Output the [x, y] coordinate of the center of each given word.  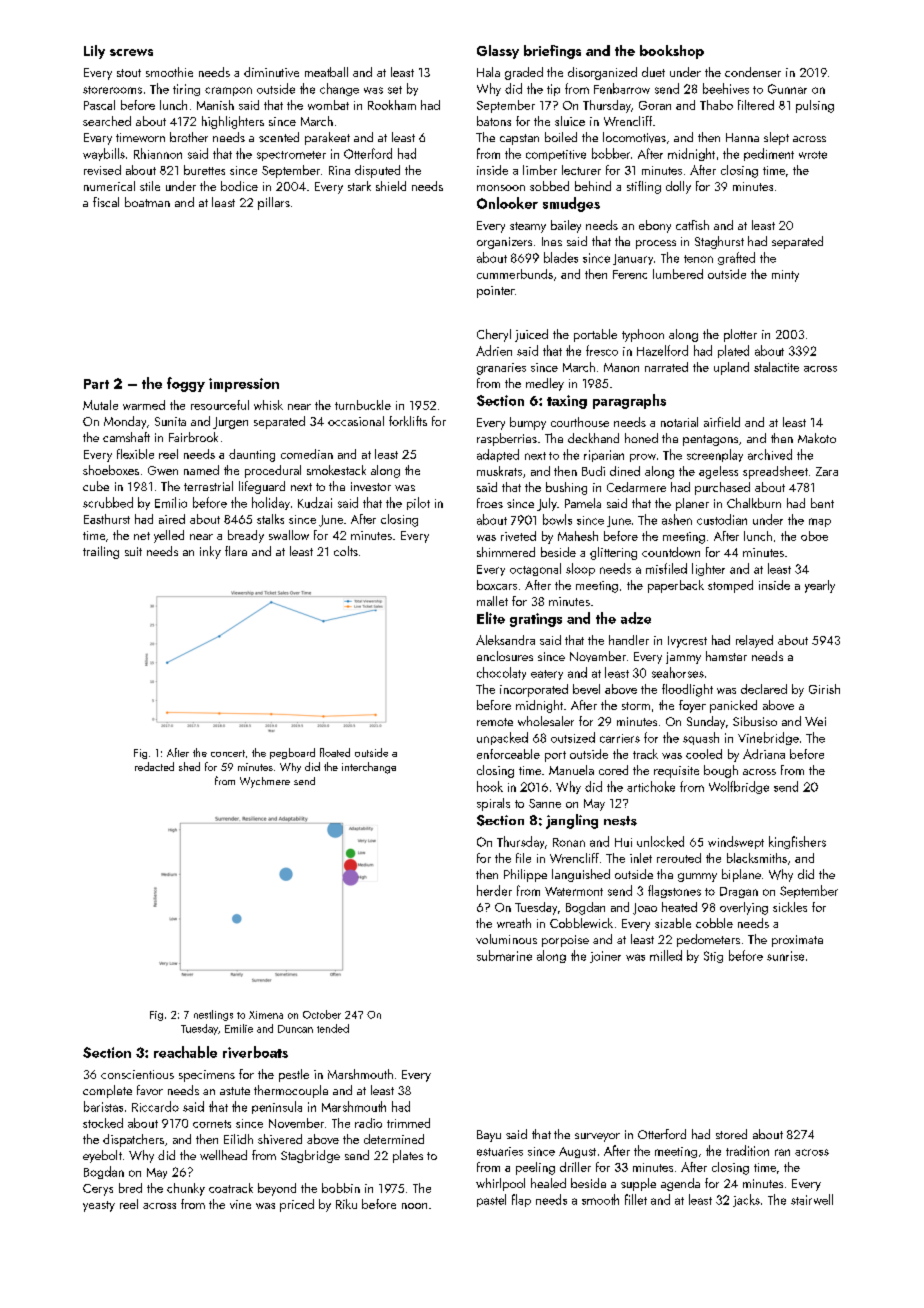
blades [561, 257]
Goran [655, 105]
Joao [645, 909]
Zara [827, 471]
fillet [636, 1199]
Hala [488, 72]
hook [490, 786]
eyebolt [102, 1156]
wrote [813, 155]
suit [133, 551]
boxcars [497, 585]
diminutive [271, 72]
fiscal [106, 202]
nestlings [213, 1015]
